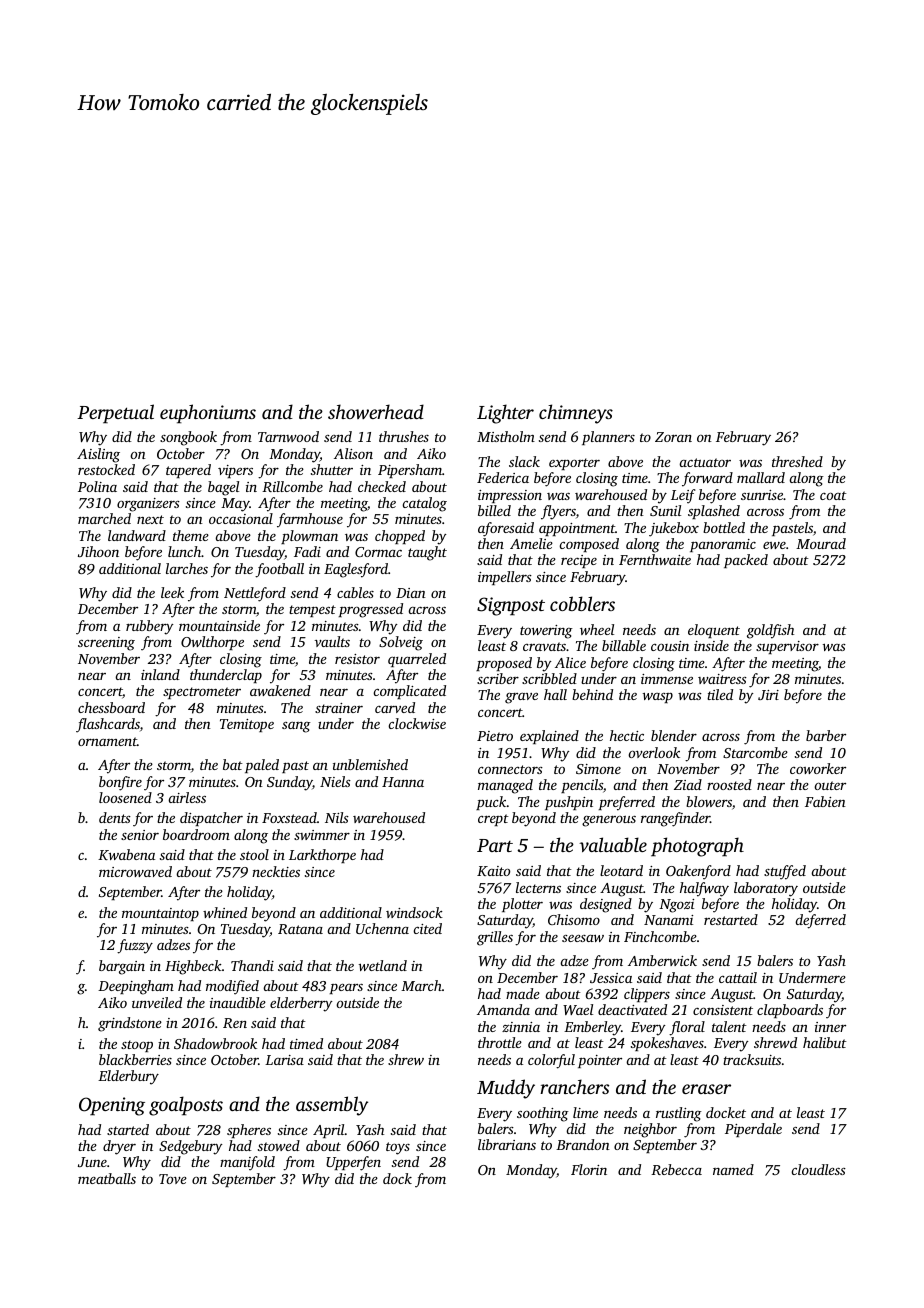  What do you see at coordinates (493, 820) in the document?
I see `crept` at bounding box center [493, 820].
